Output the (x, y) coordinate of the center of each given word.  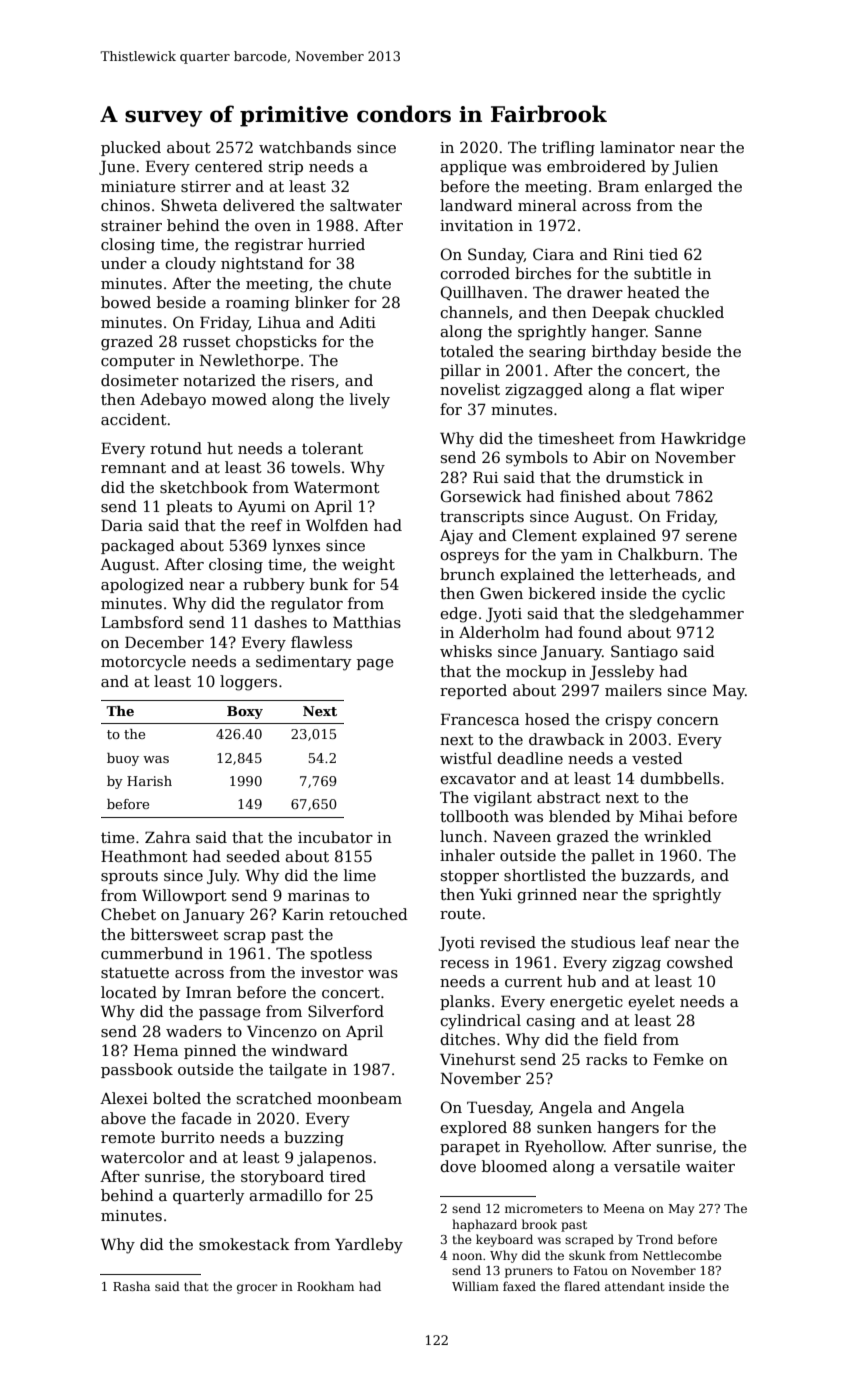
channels (474, 312)
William (475, 1286)
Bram (618, 186)
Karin (303, 914)
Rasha (131, 1286)
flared (582, 1286)
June (117, 167)
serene (711, 537)
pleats (189, 507)
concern (688, 721)
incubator (335, 837)
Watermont (337, 487)
